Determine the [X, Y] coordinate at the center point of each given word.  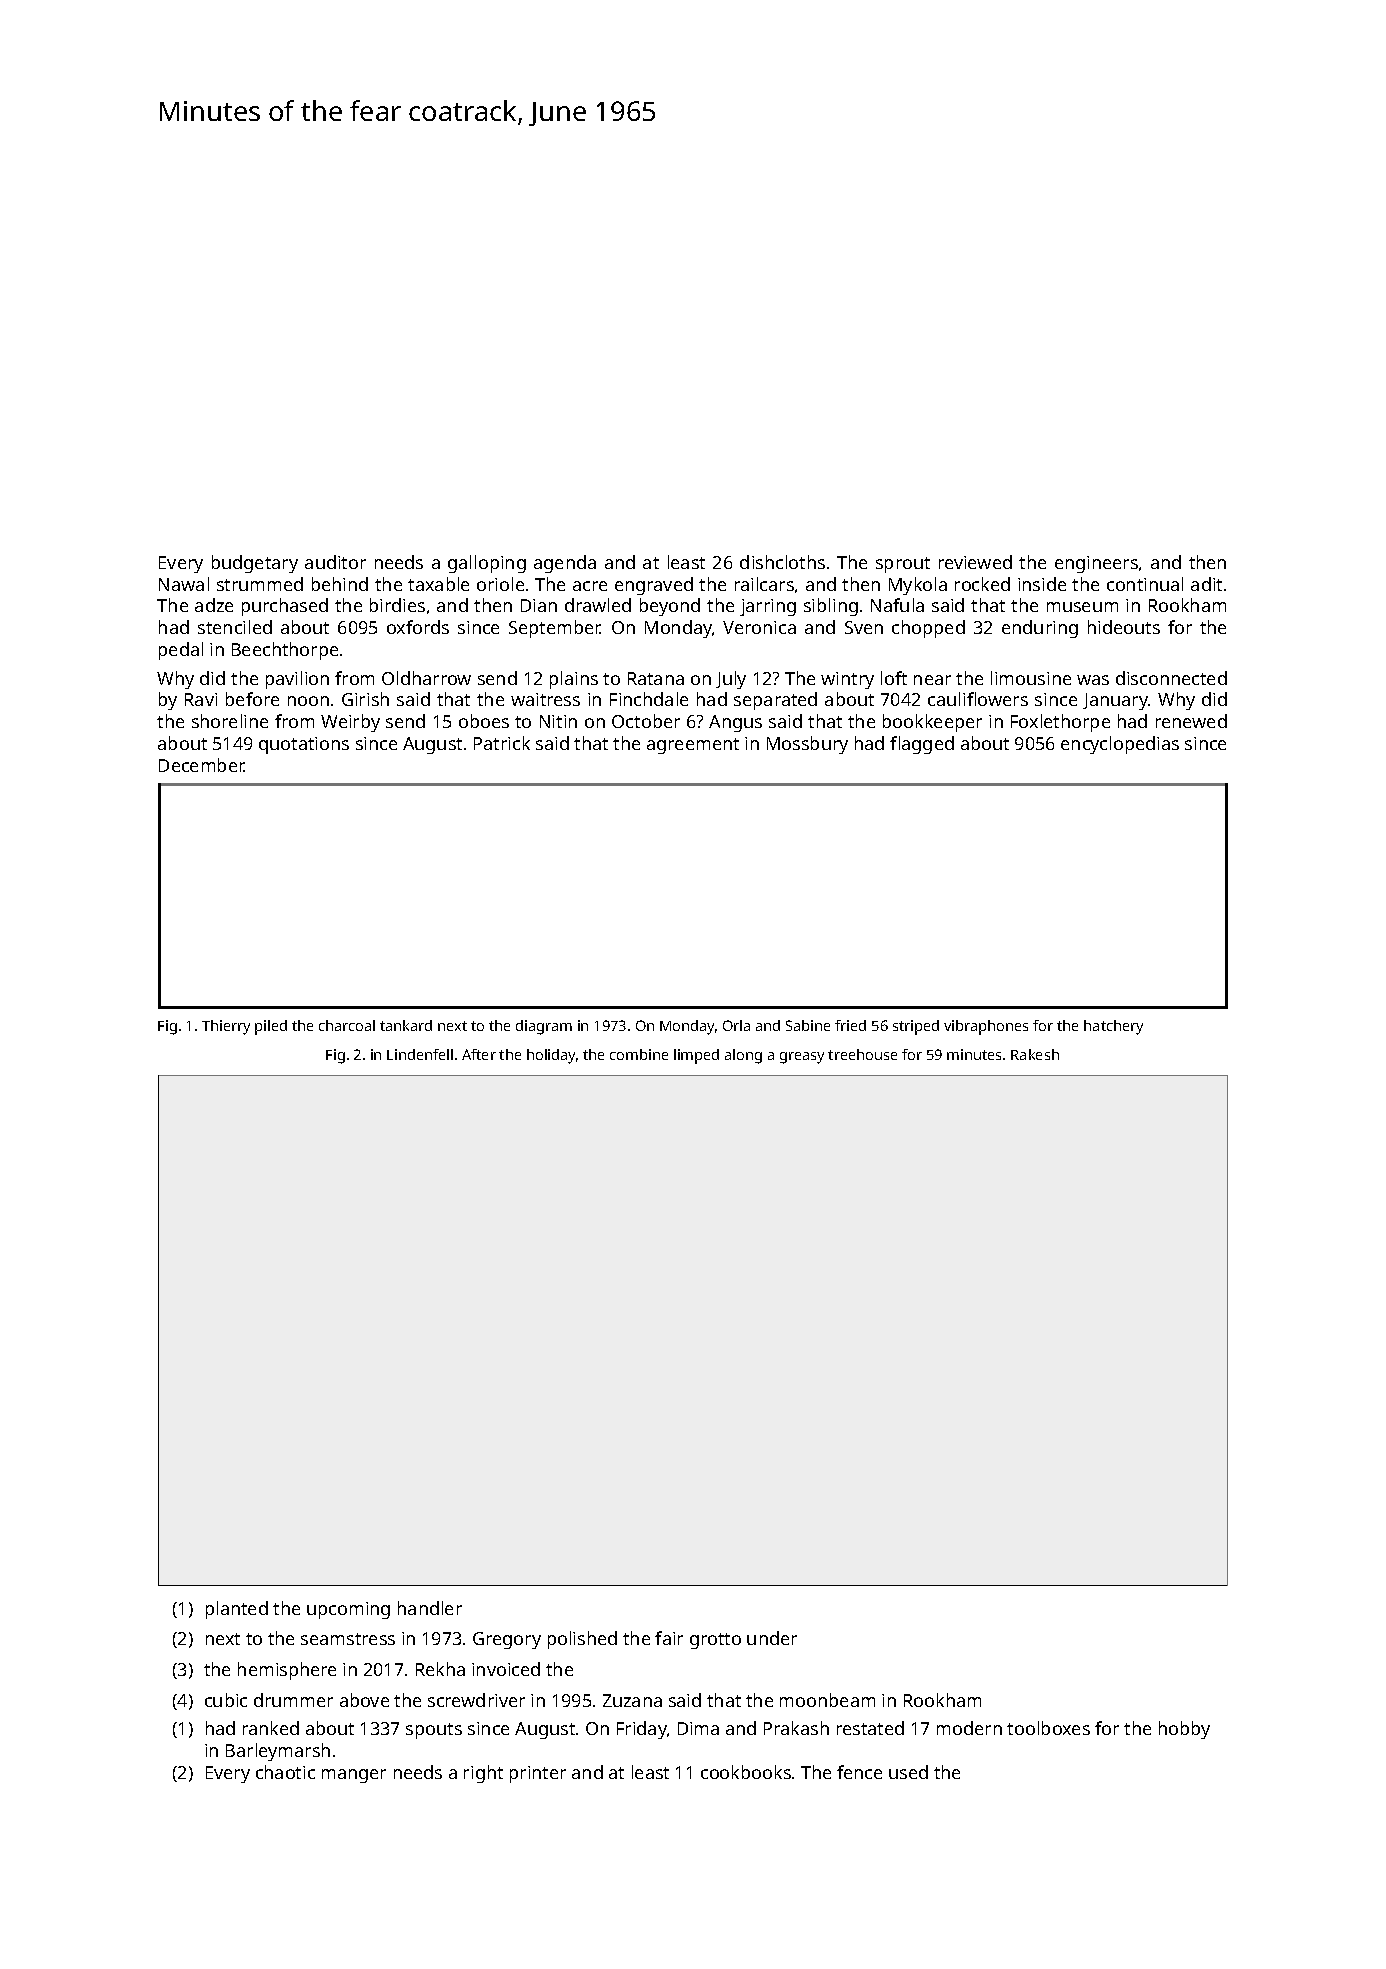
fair [669, 1638]
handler [430, 1608]
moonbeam [827, 1700]
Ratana [656, 678]
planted [237, 1610]
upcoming [348, 1610]
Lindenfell [420, 1054]
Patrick [502, 743]
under [772, 1638]
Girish [365, 699]
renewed [1191, 721]
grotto [715, 1641]
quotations [304, 745]
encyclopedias [1120, 745]
